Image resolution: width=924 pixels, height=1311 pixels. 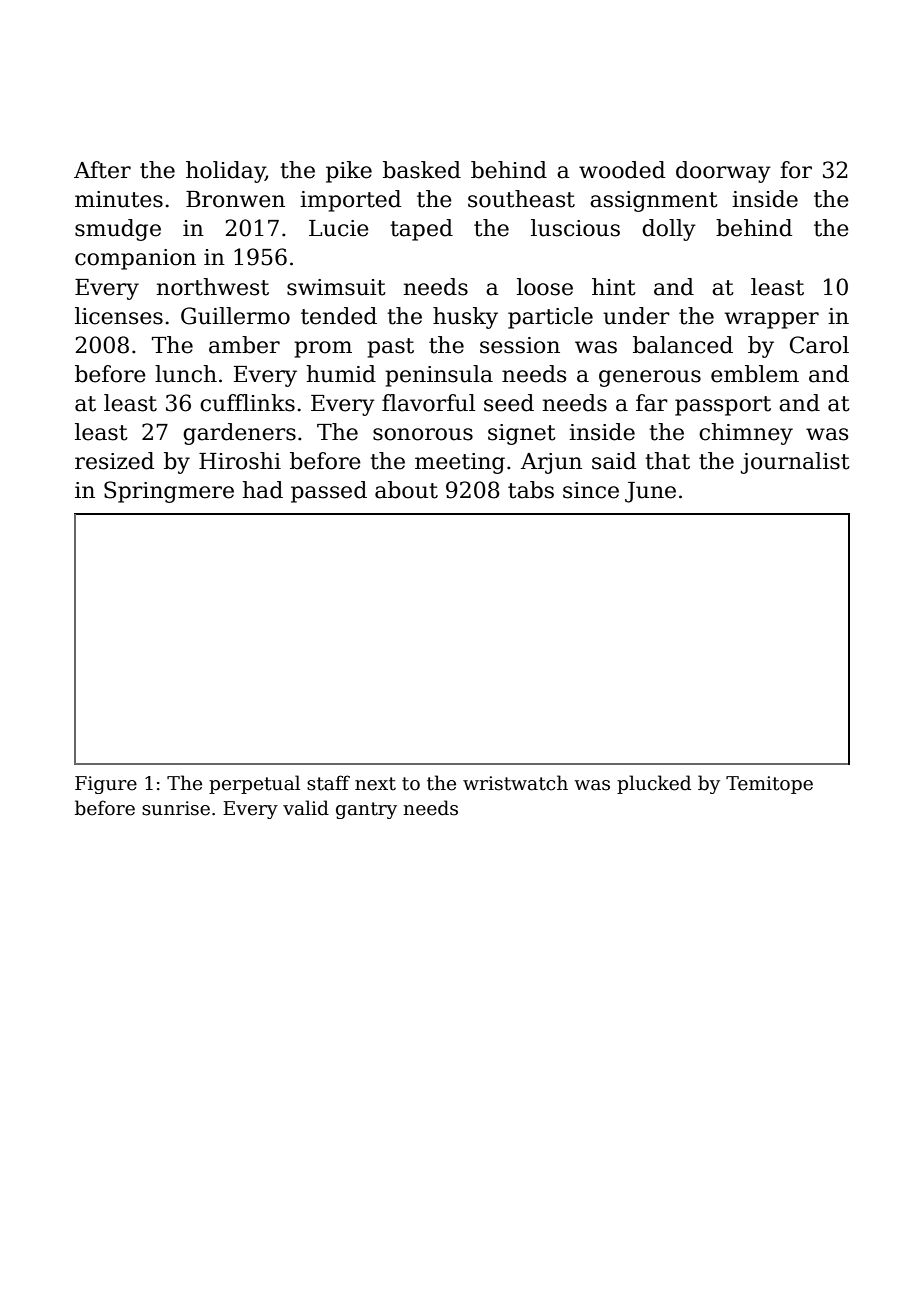 What do you see at coordinates (755, 374) in the page?
I see `emblem` at bounding box center [755, 374].
